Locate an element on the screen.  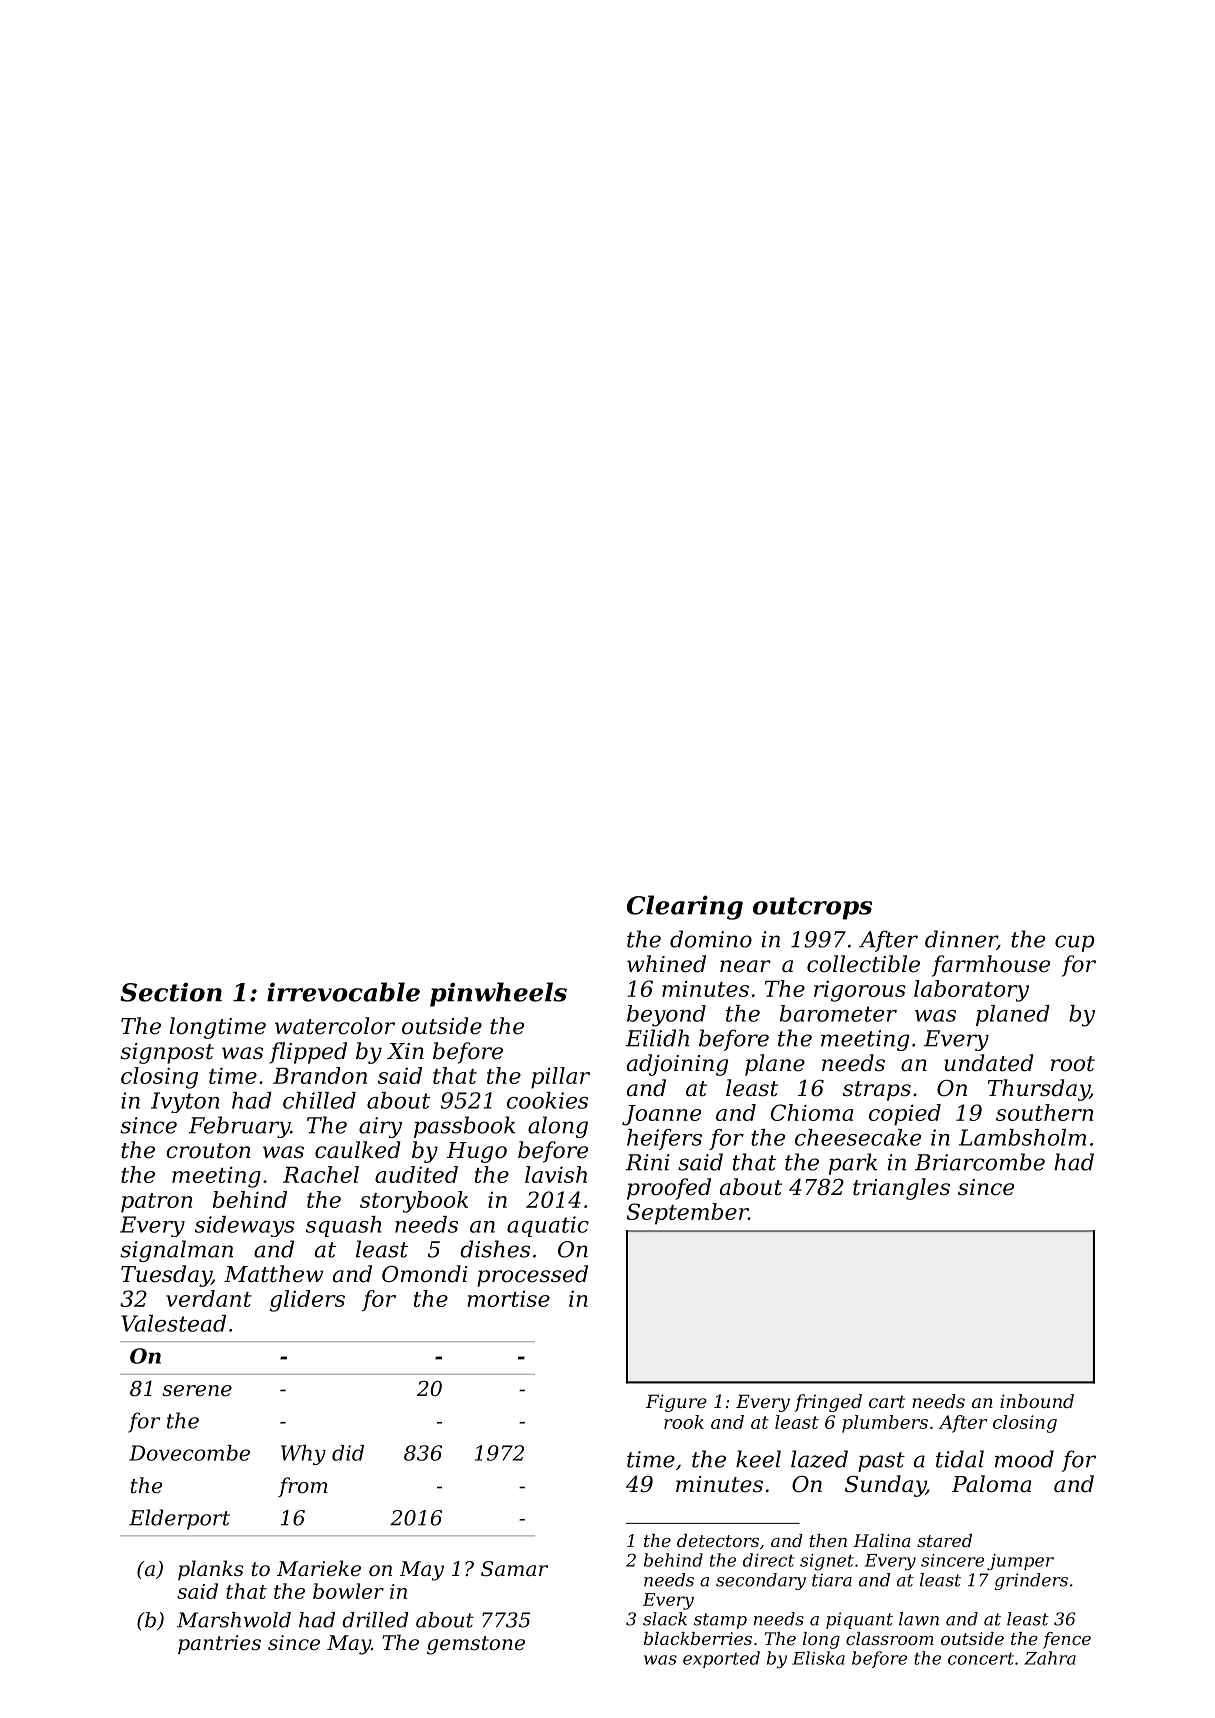
pantries is located at coordinates (219, 1644).
